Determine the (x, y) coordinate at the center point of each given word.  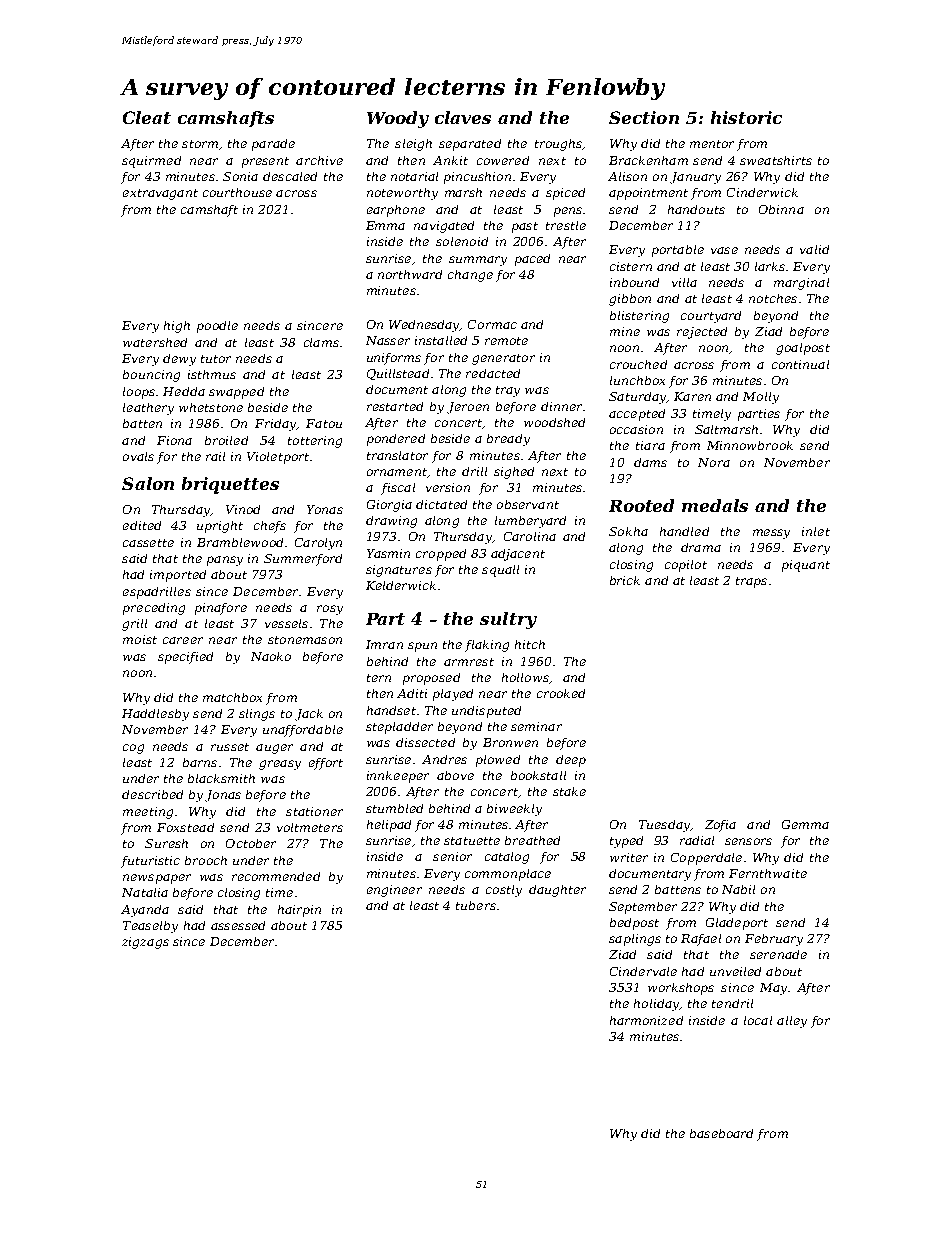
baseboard (721, 1133)
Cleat (147, 117)
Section (644, 117)
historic (746, 117)
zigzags (145, 943)
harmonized (646, 1020)
